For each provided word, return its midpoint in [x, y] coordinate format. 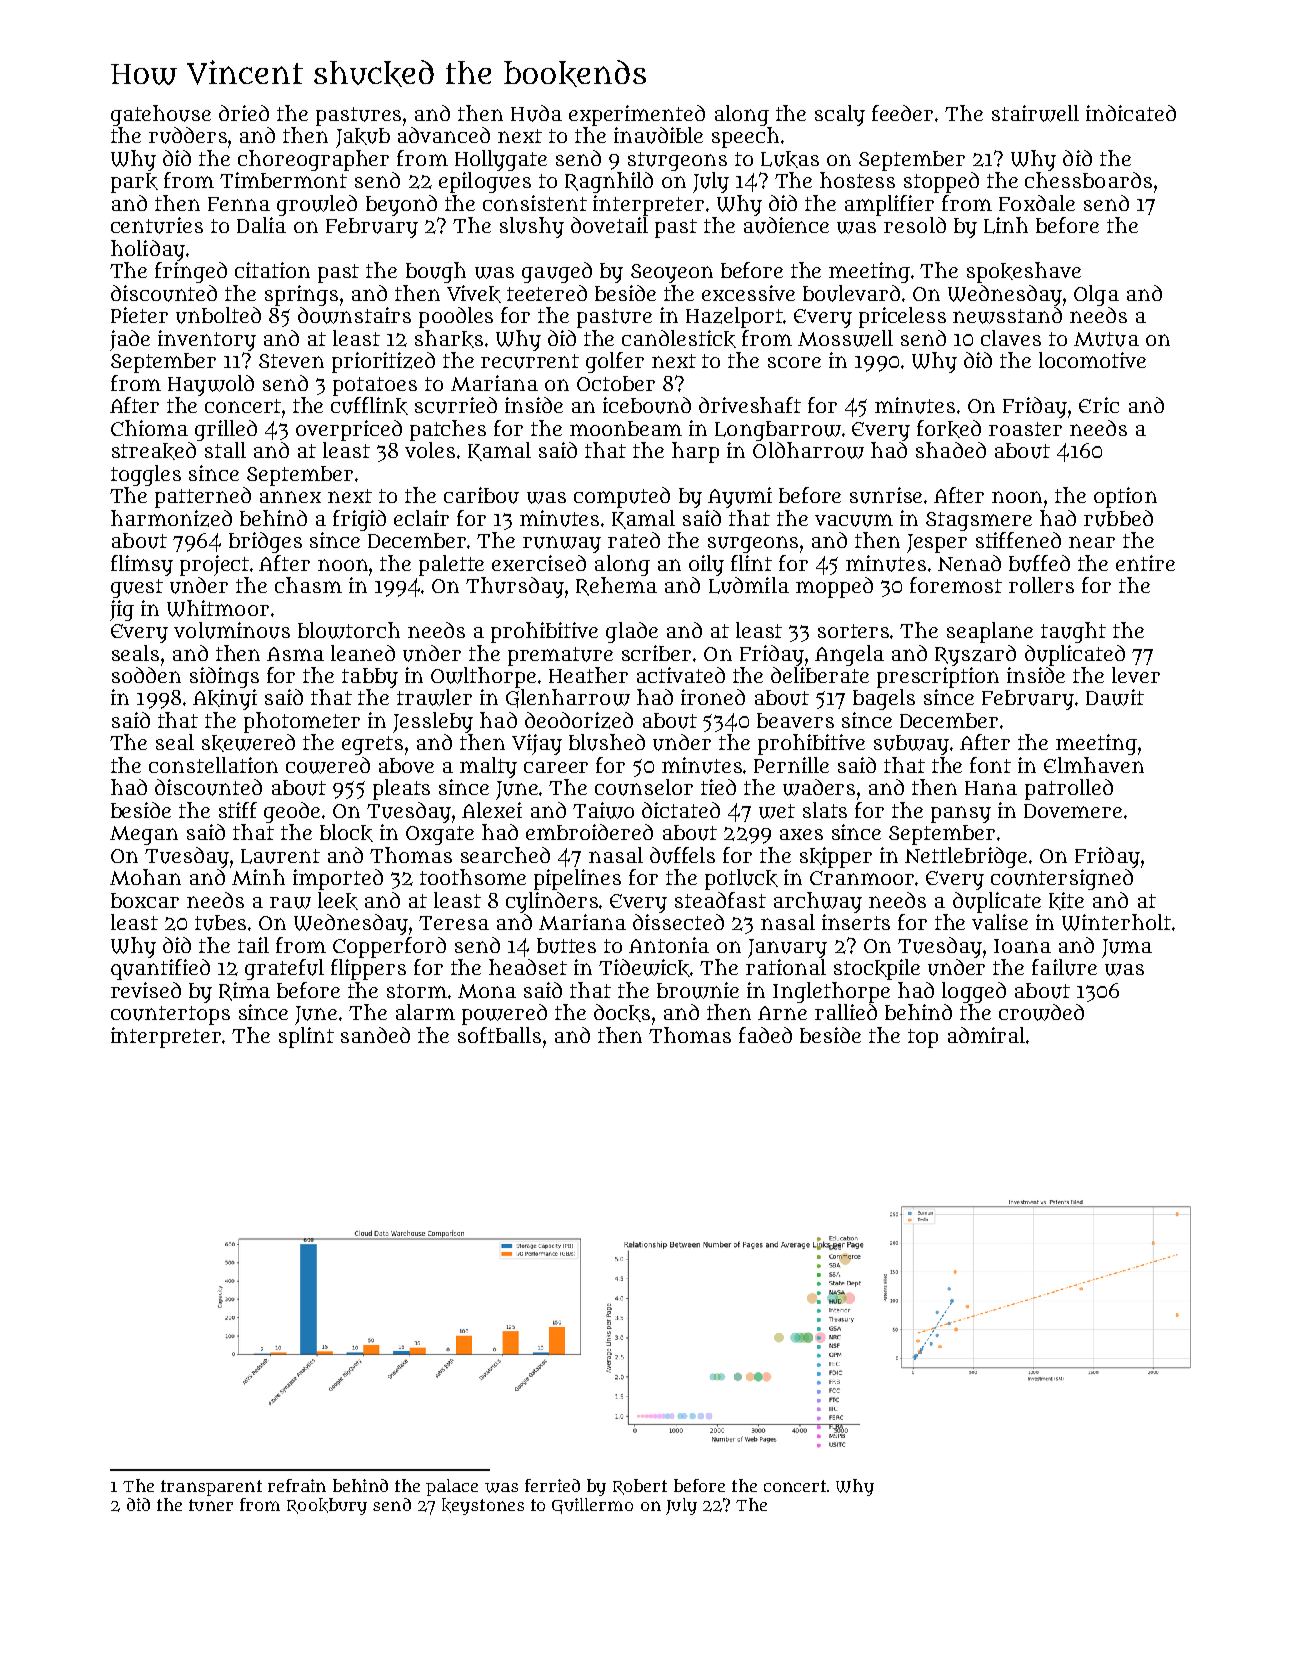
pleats [401, 789]
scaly [840, 115]
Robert [640, 1487]
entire [1145, 563]
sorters [853, 631]
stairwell [1035, 113]
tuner [211, 1505]
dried [244, 113]
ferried [552, 1485]
